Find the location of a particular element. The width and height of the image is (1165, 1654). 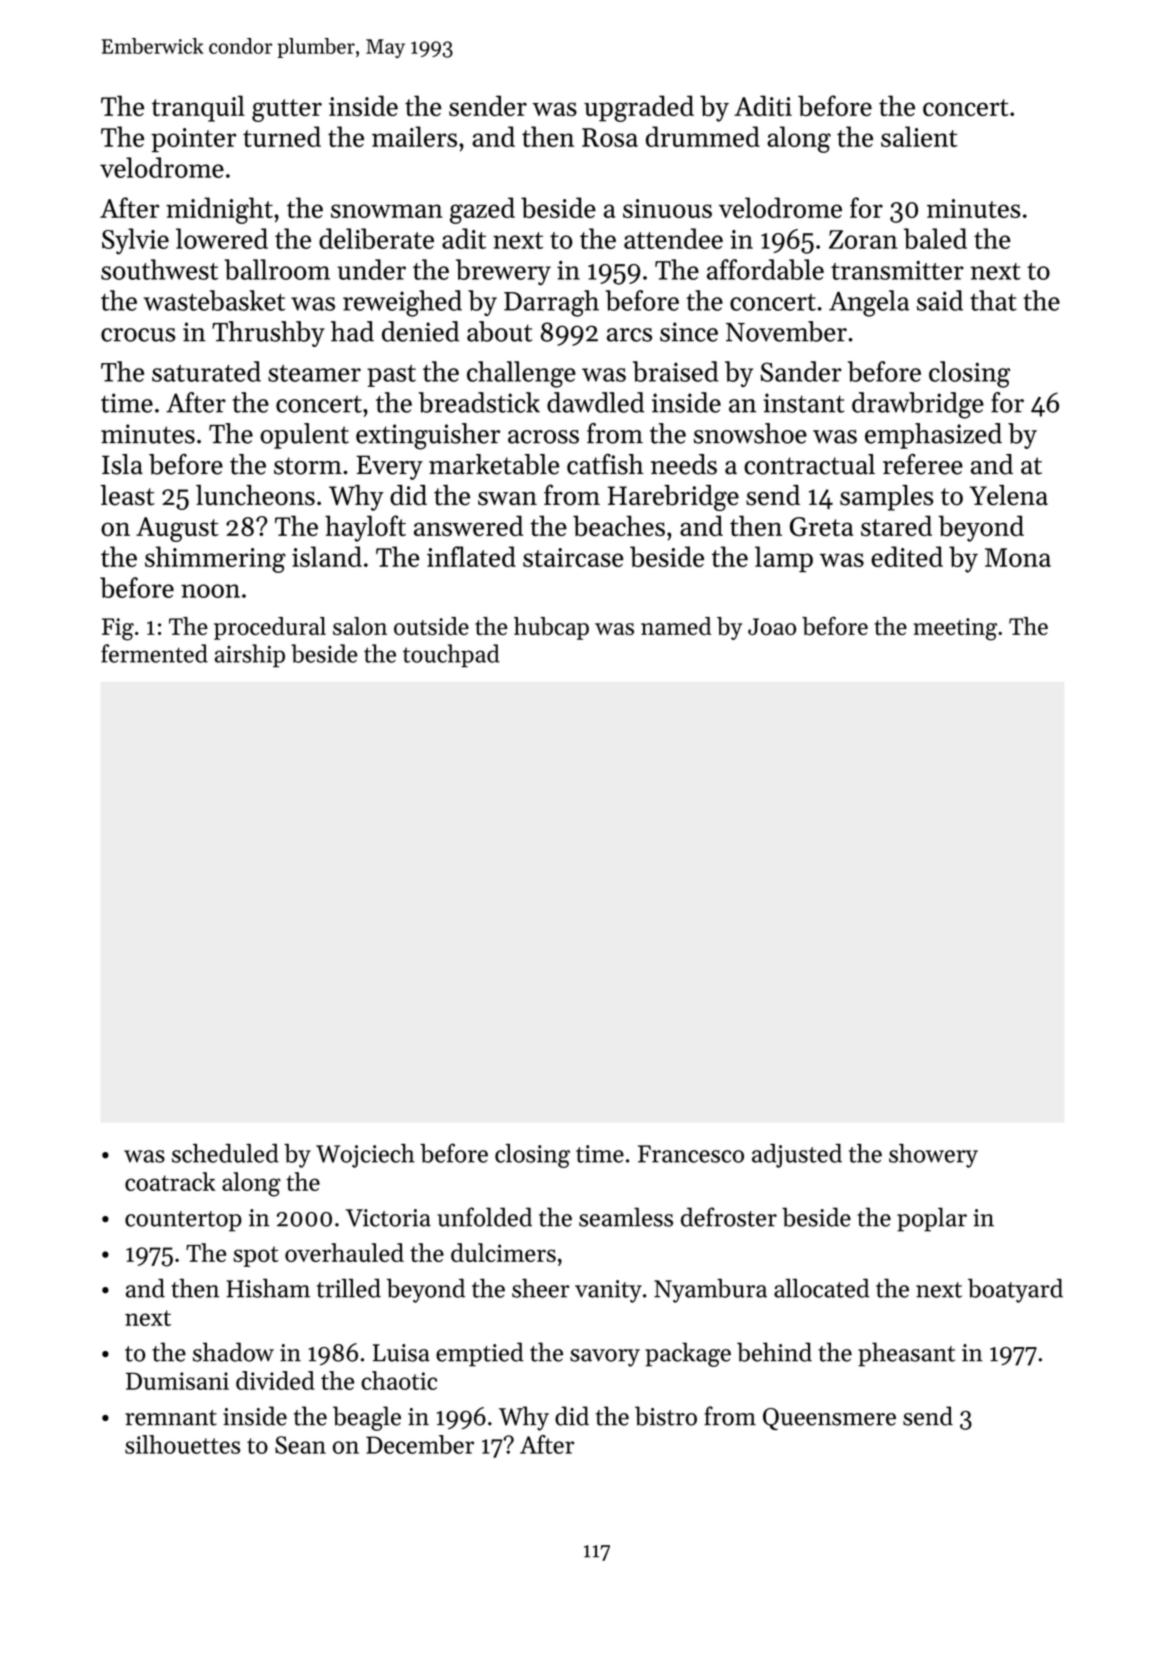

Francesco is located at coordinates (691, 1154).
